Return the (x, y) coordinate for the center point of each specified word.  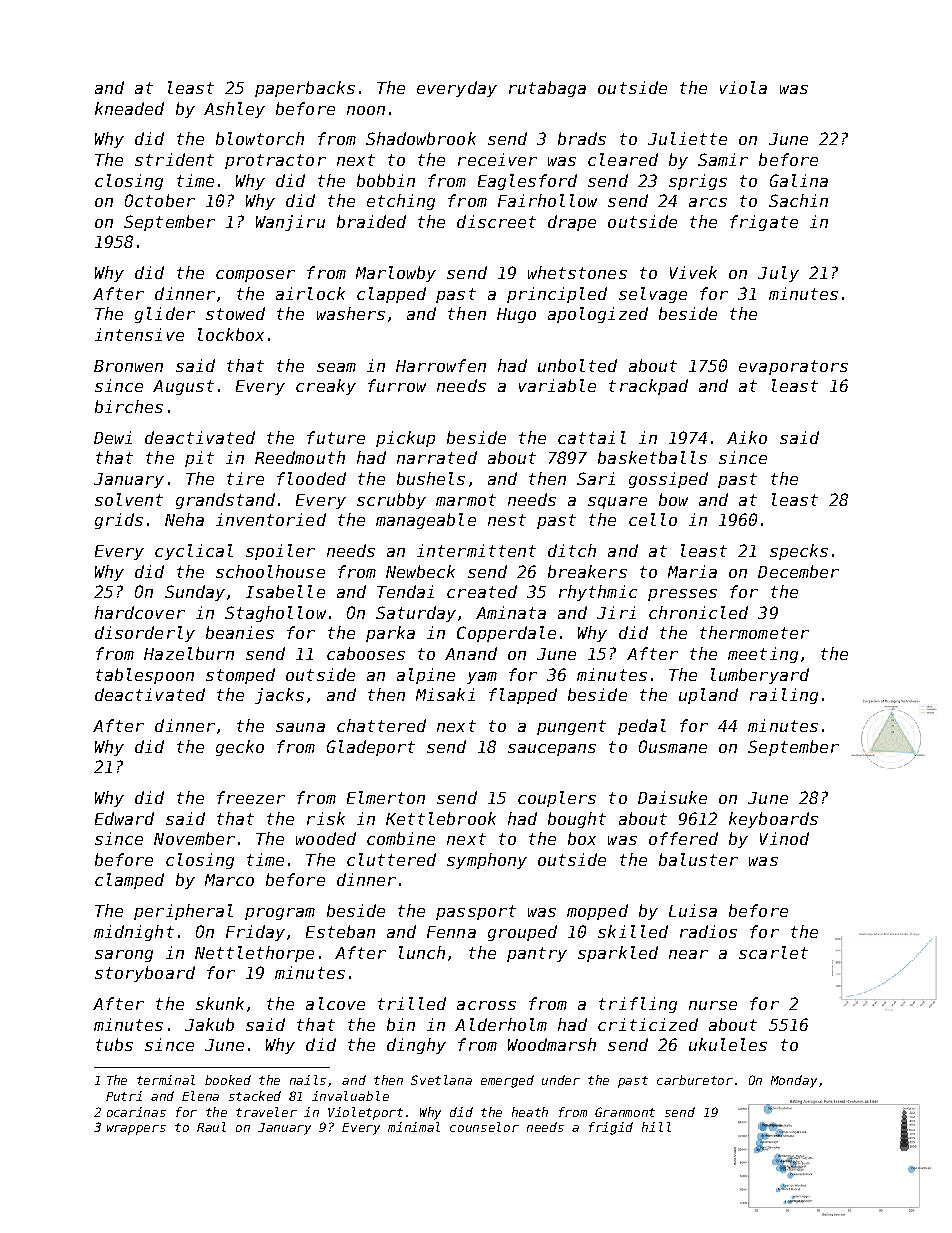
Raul (211, 1127)
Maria (692, 571)
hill (656, 1127)
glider (165, 315)
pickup (405, 439)
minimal (414, 1127)
